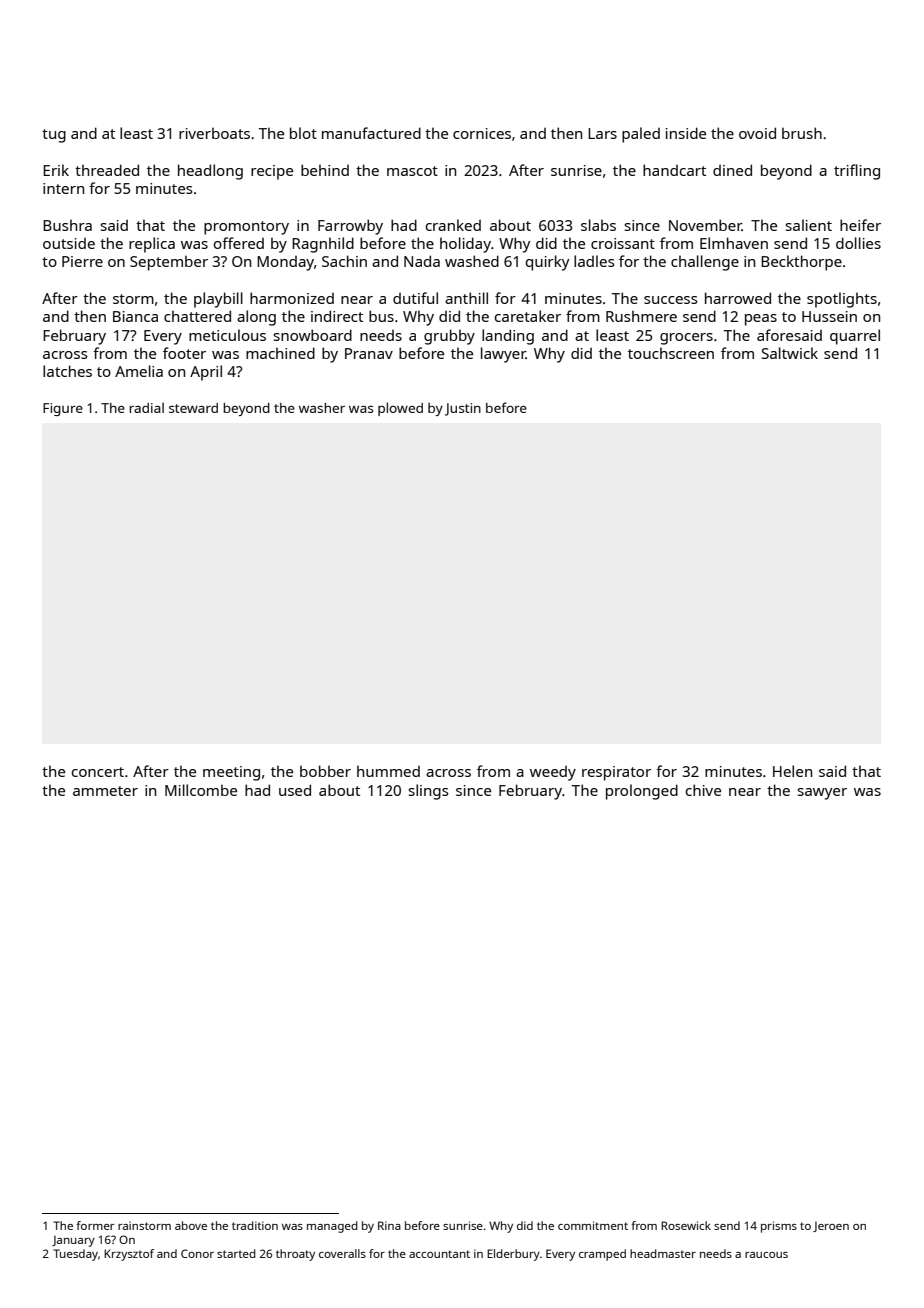 The height and width of the document is (1308, 924). Describe the element at coordinates (429, 792) in the document. I see `slings` at that location.
